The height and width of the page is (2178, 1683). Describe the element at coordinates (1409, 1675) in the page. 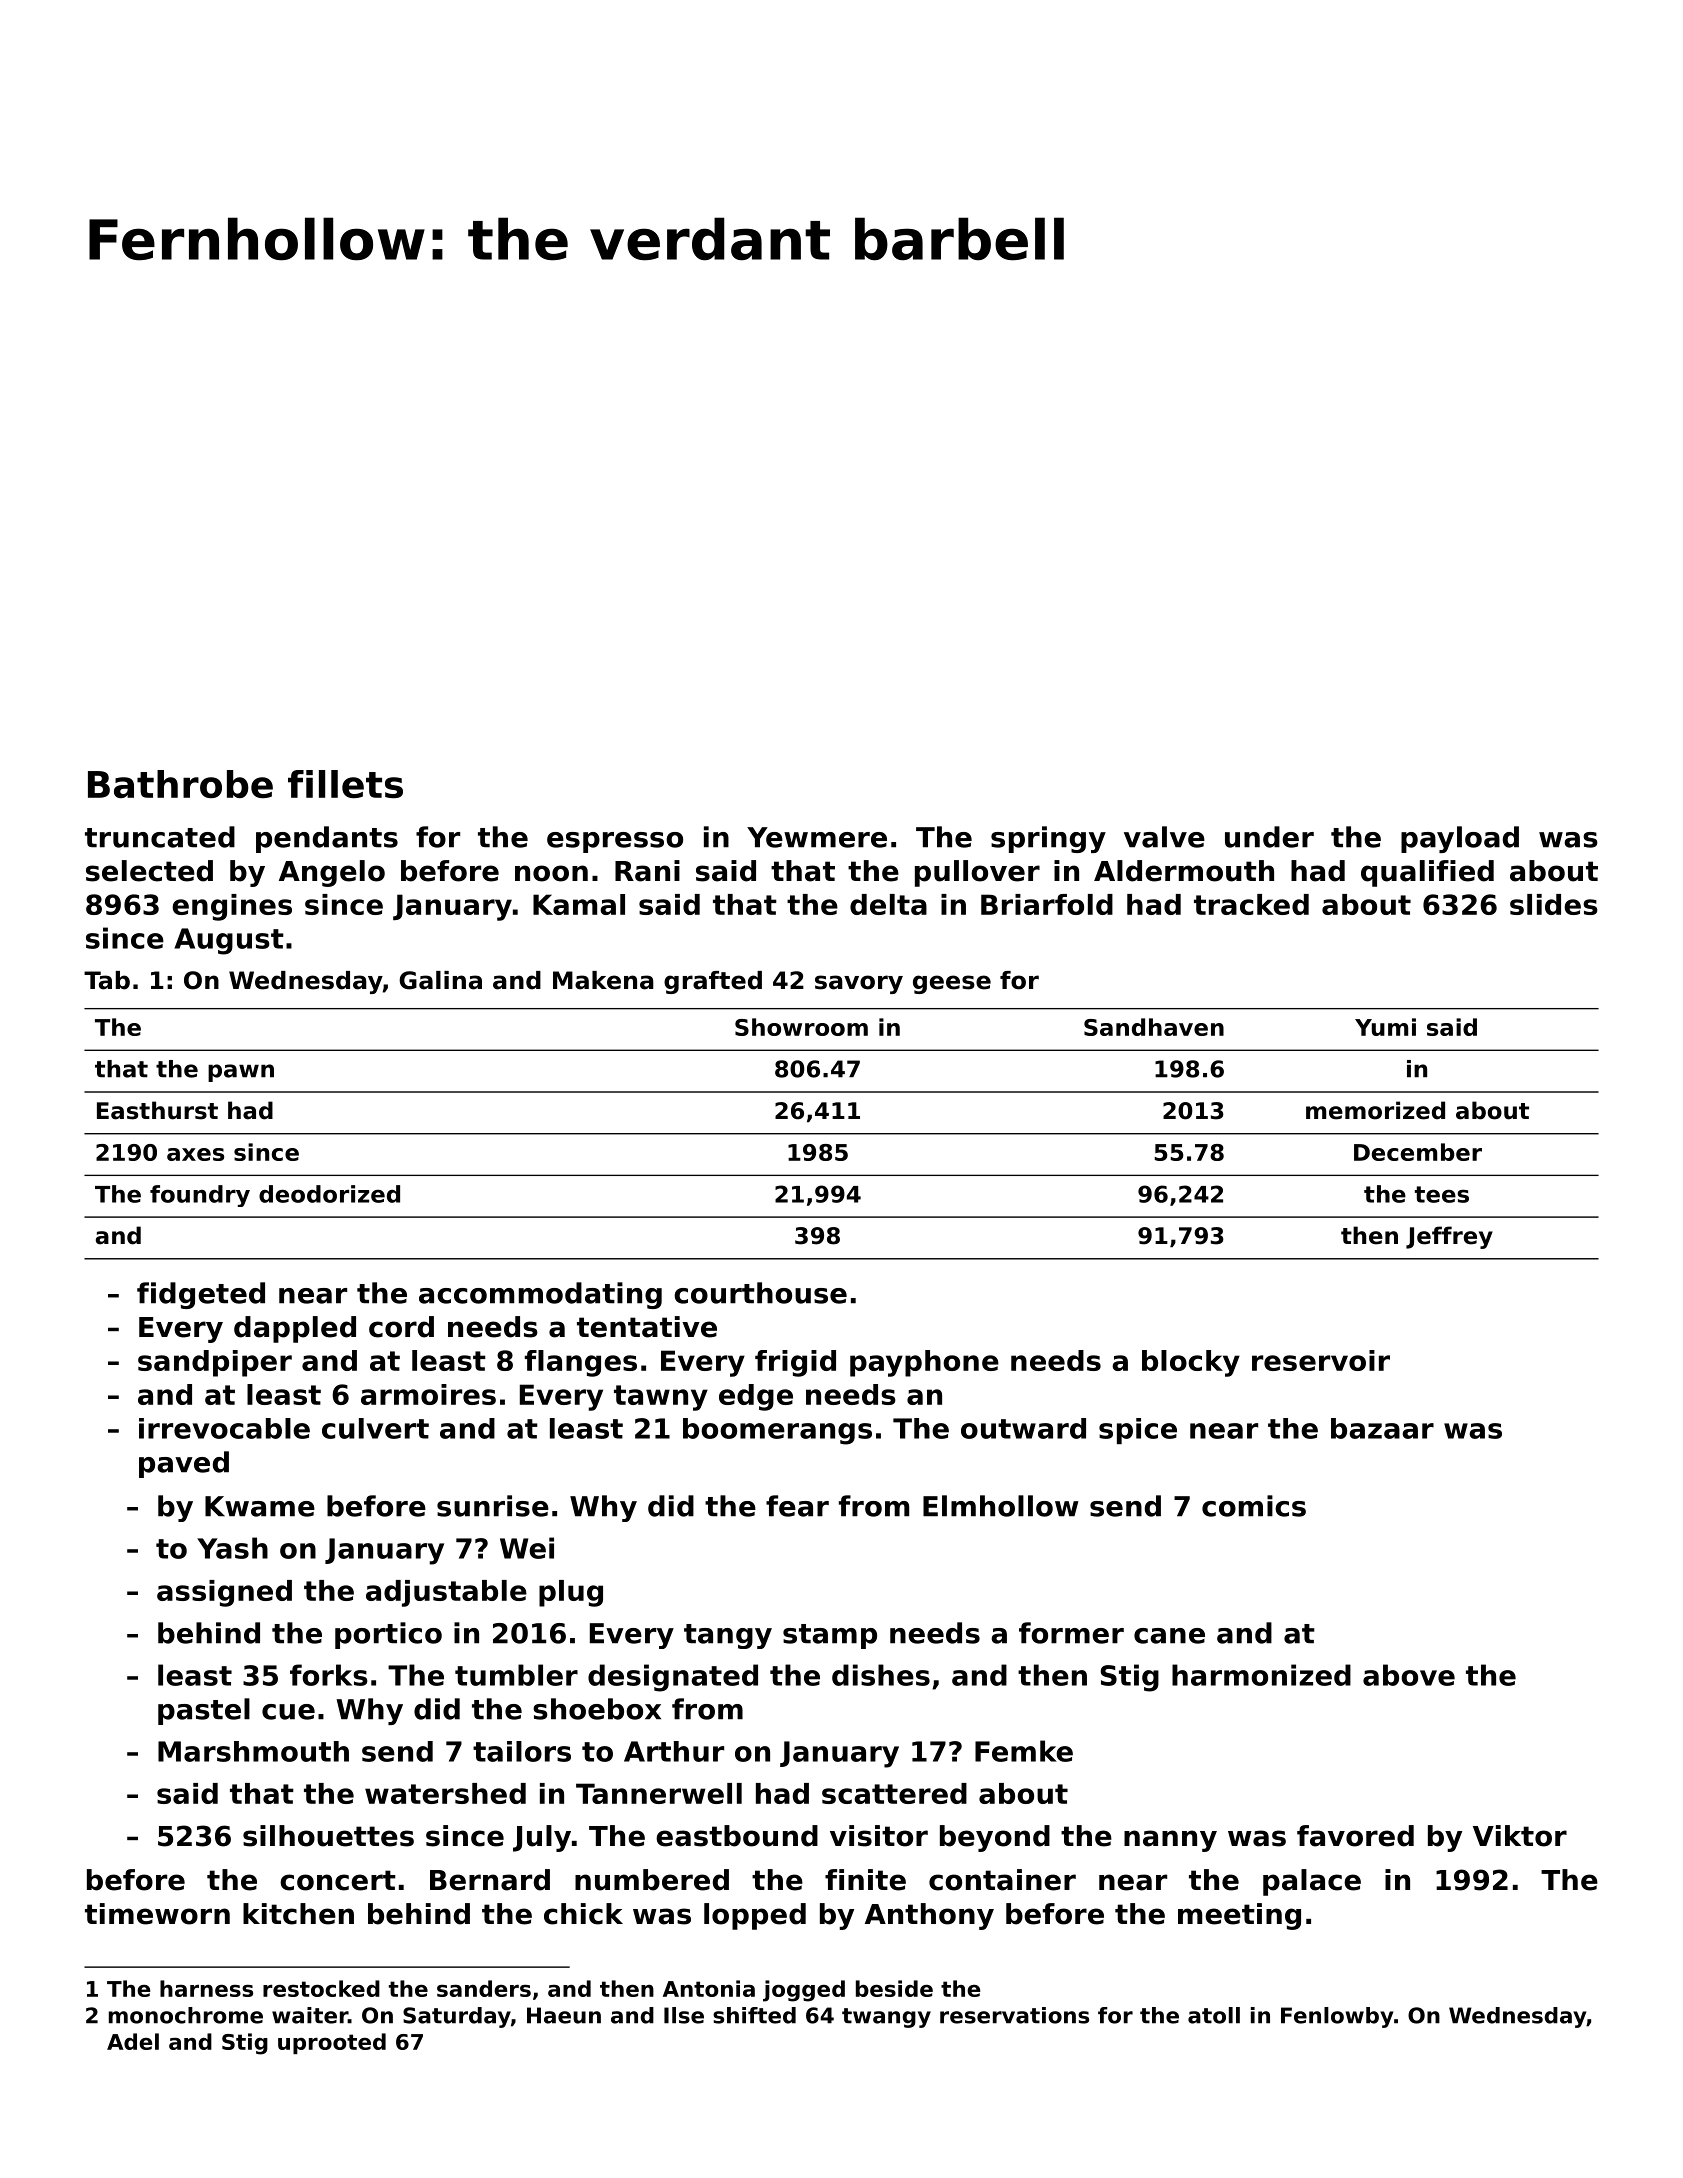

I see `above` at that location.
